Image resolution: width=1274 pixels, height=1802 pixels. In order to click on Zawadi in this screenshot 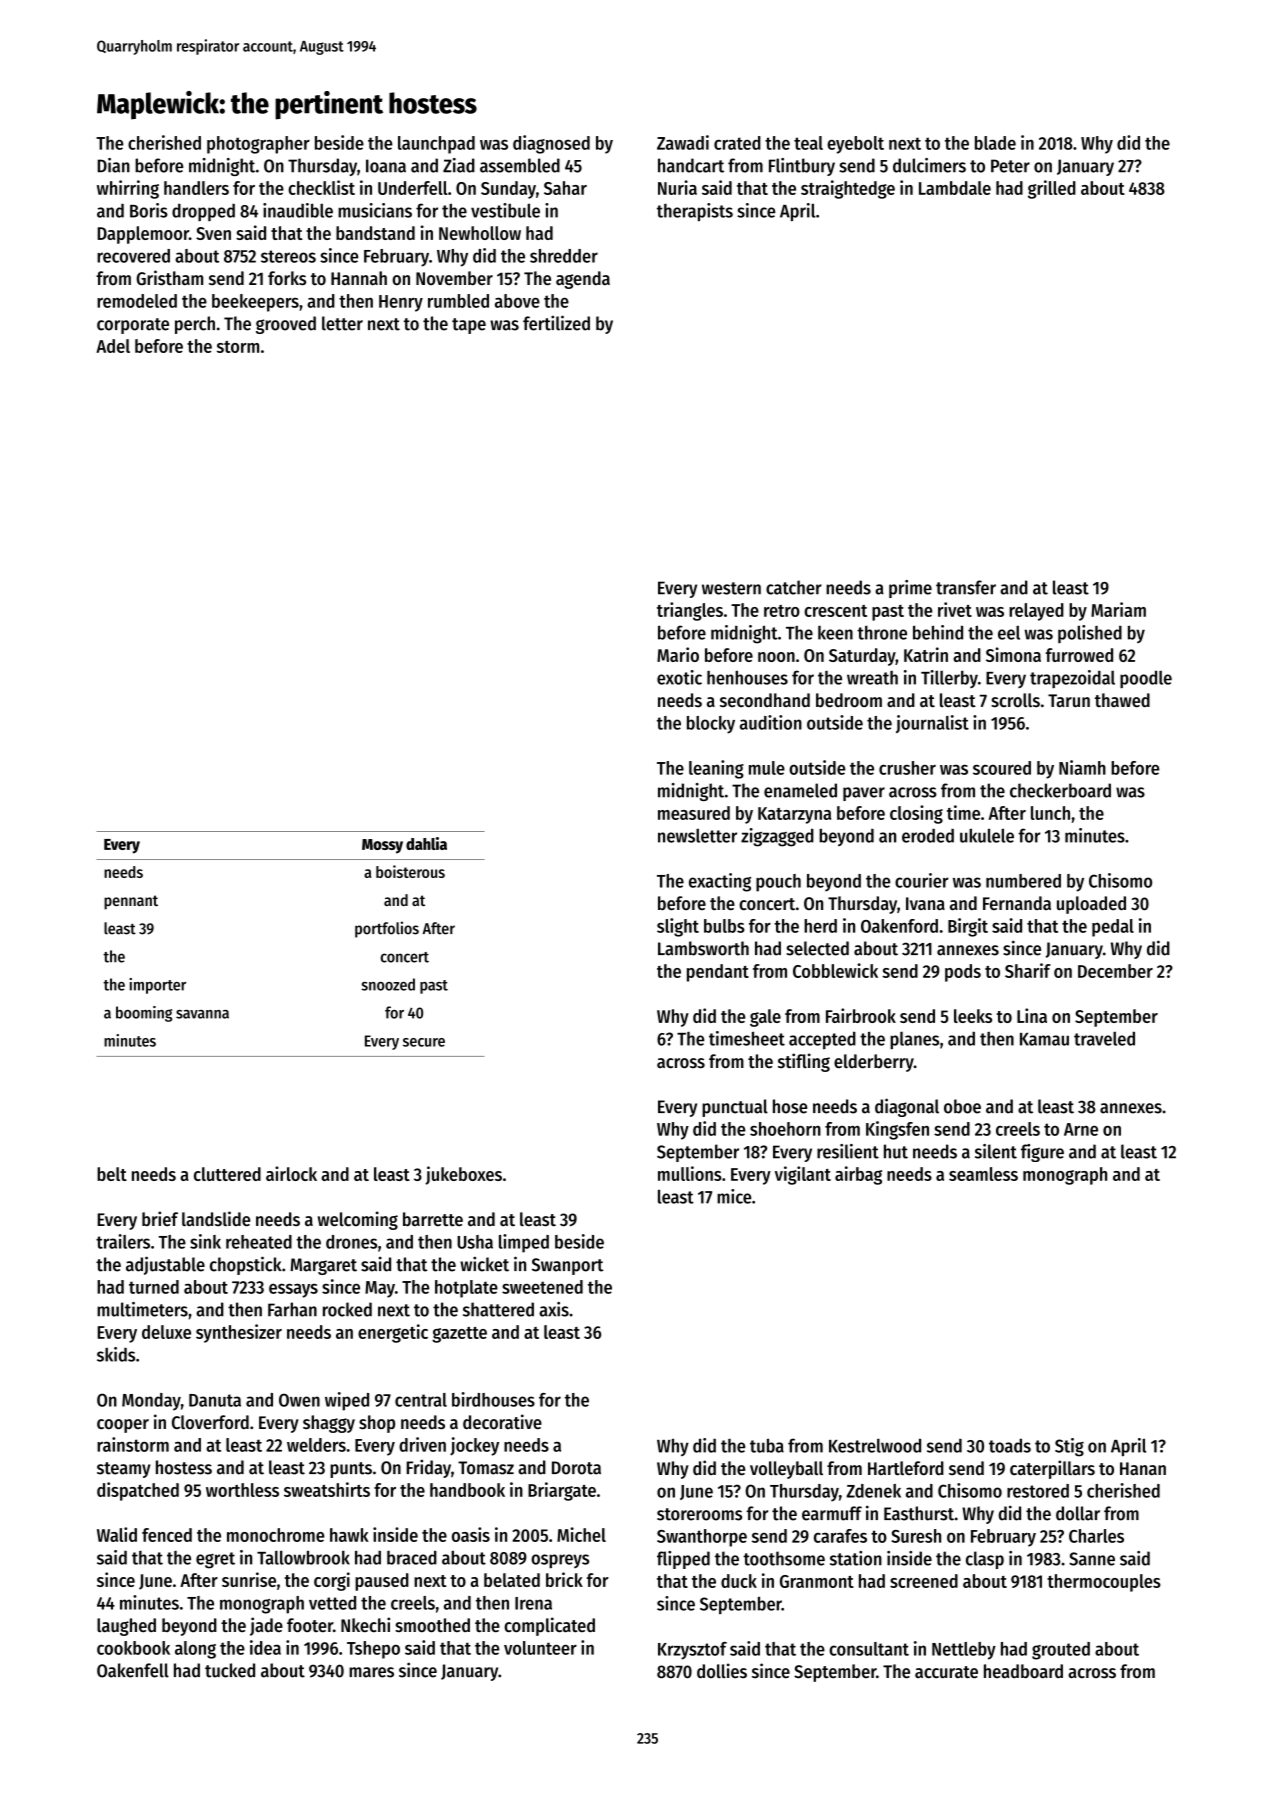, I will do `click(683, 142)`.
